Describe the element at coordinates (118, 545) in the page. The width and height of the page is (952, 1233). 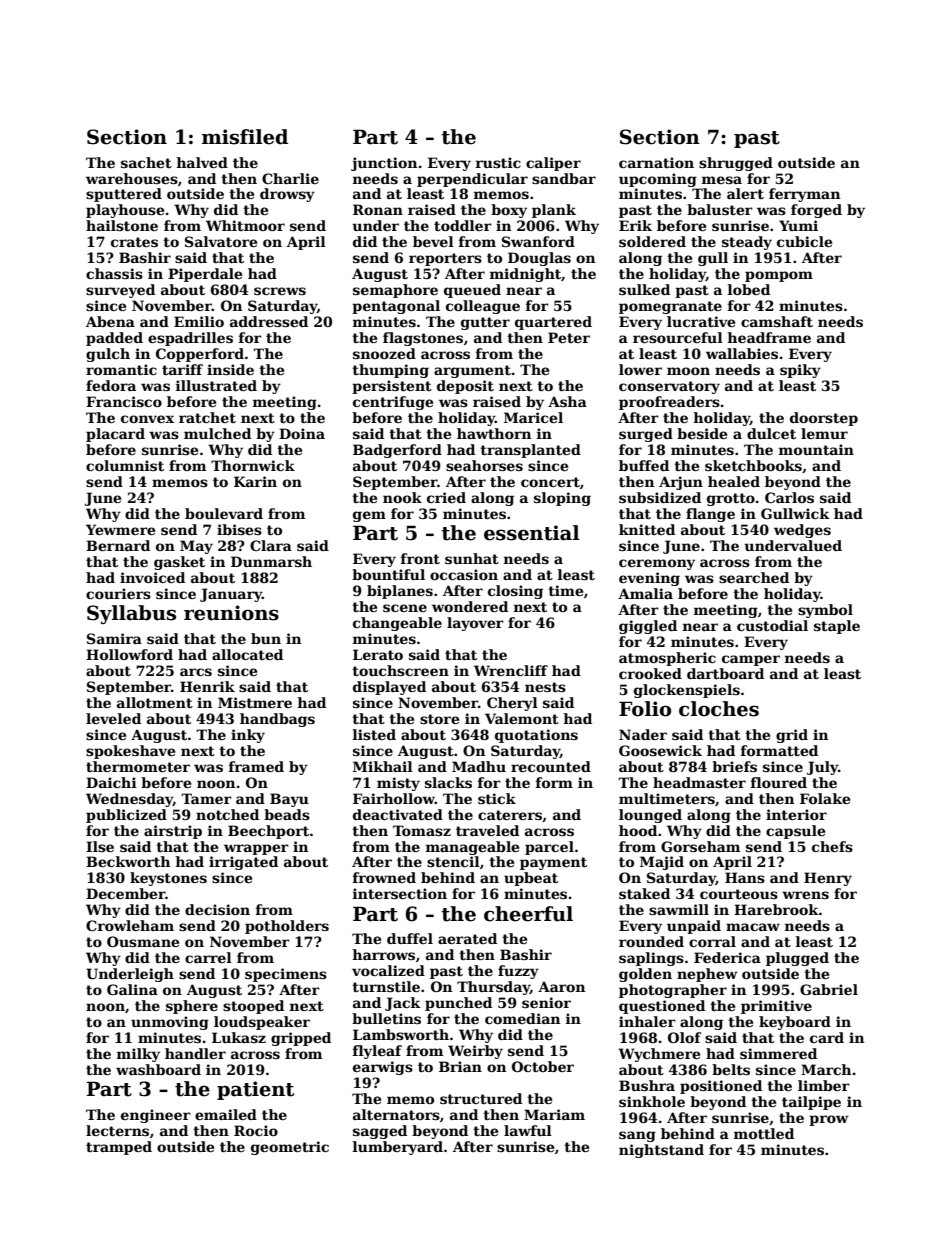
I see `Bernard` at that location.
